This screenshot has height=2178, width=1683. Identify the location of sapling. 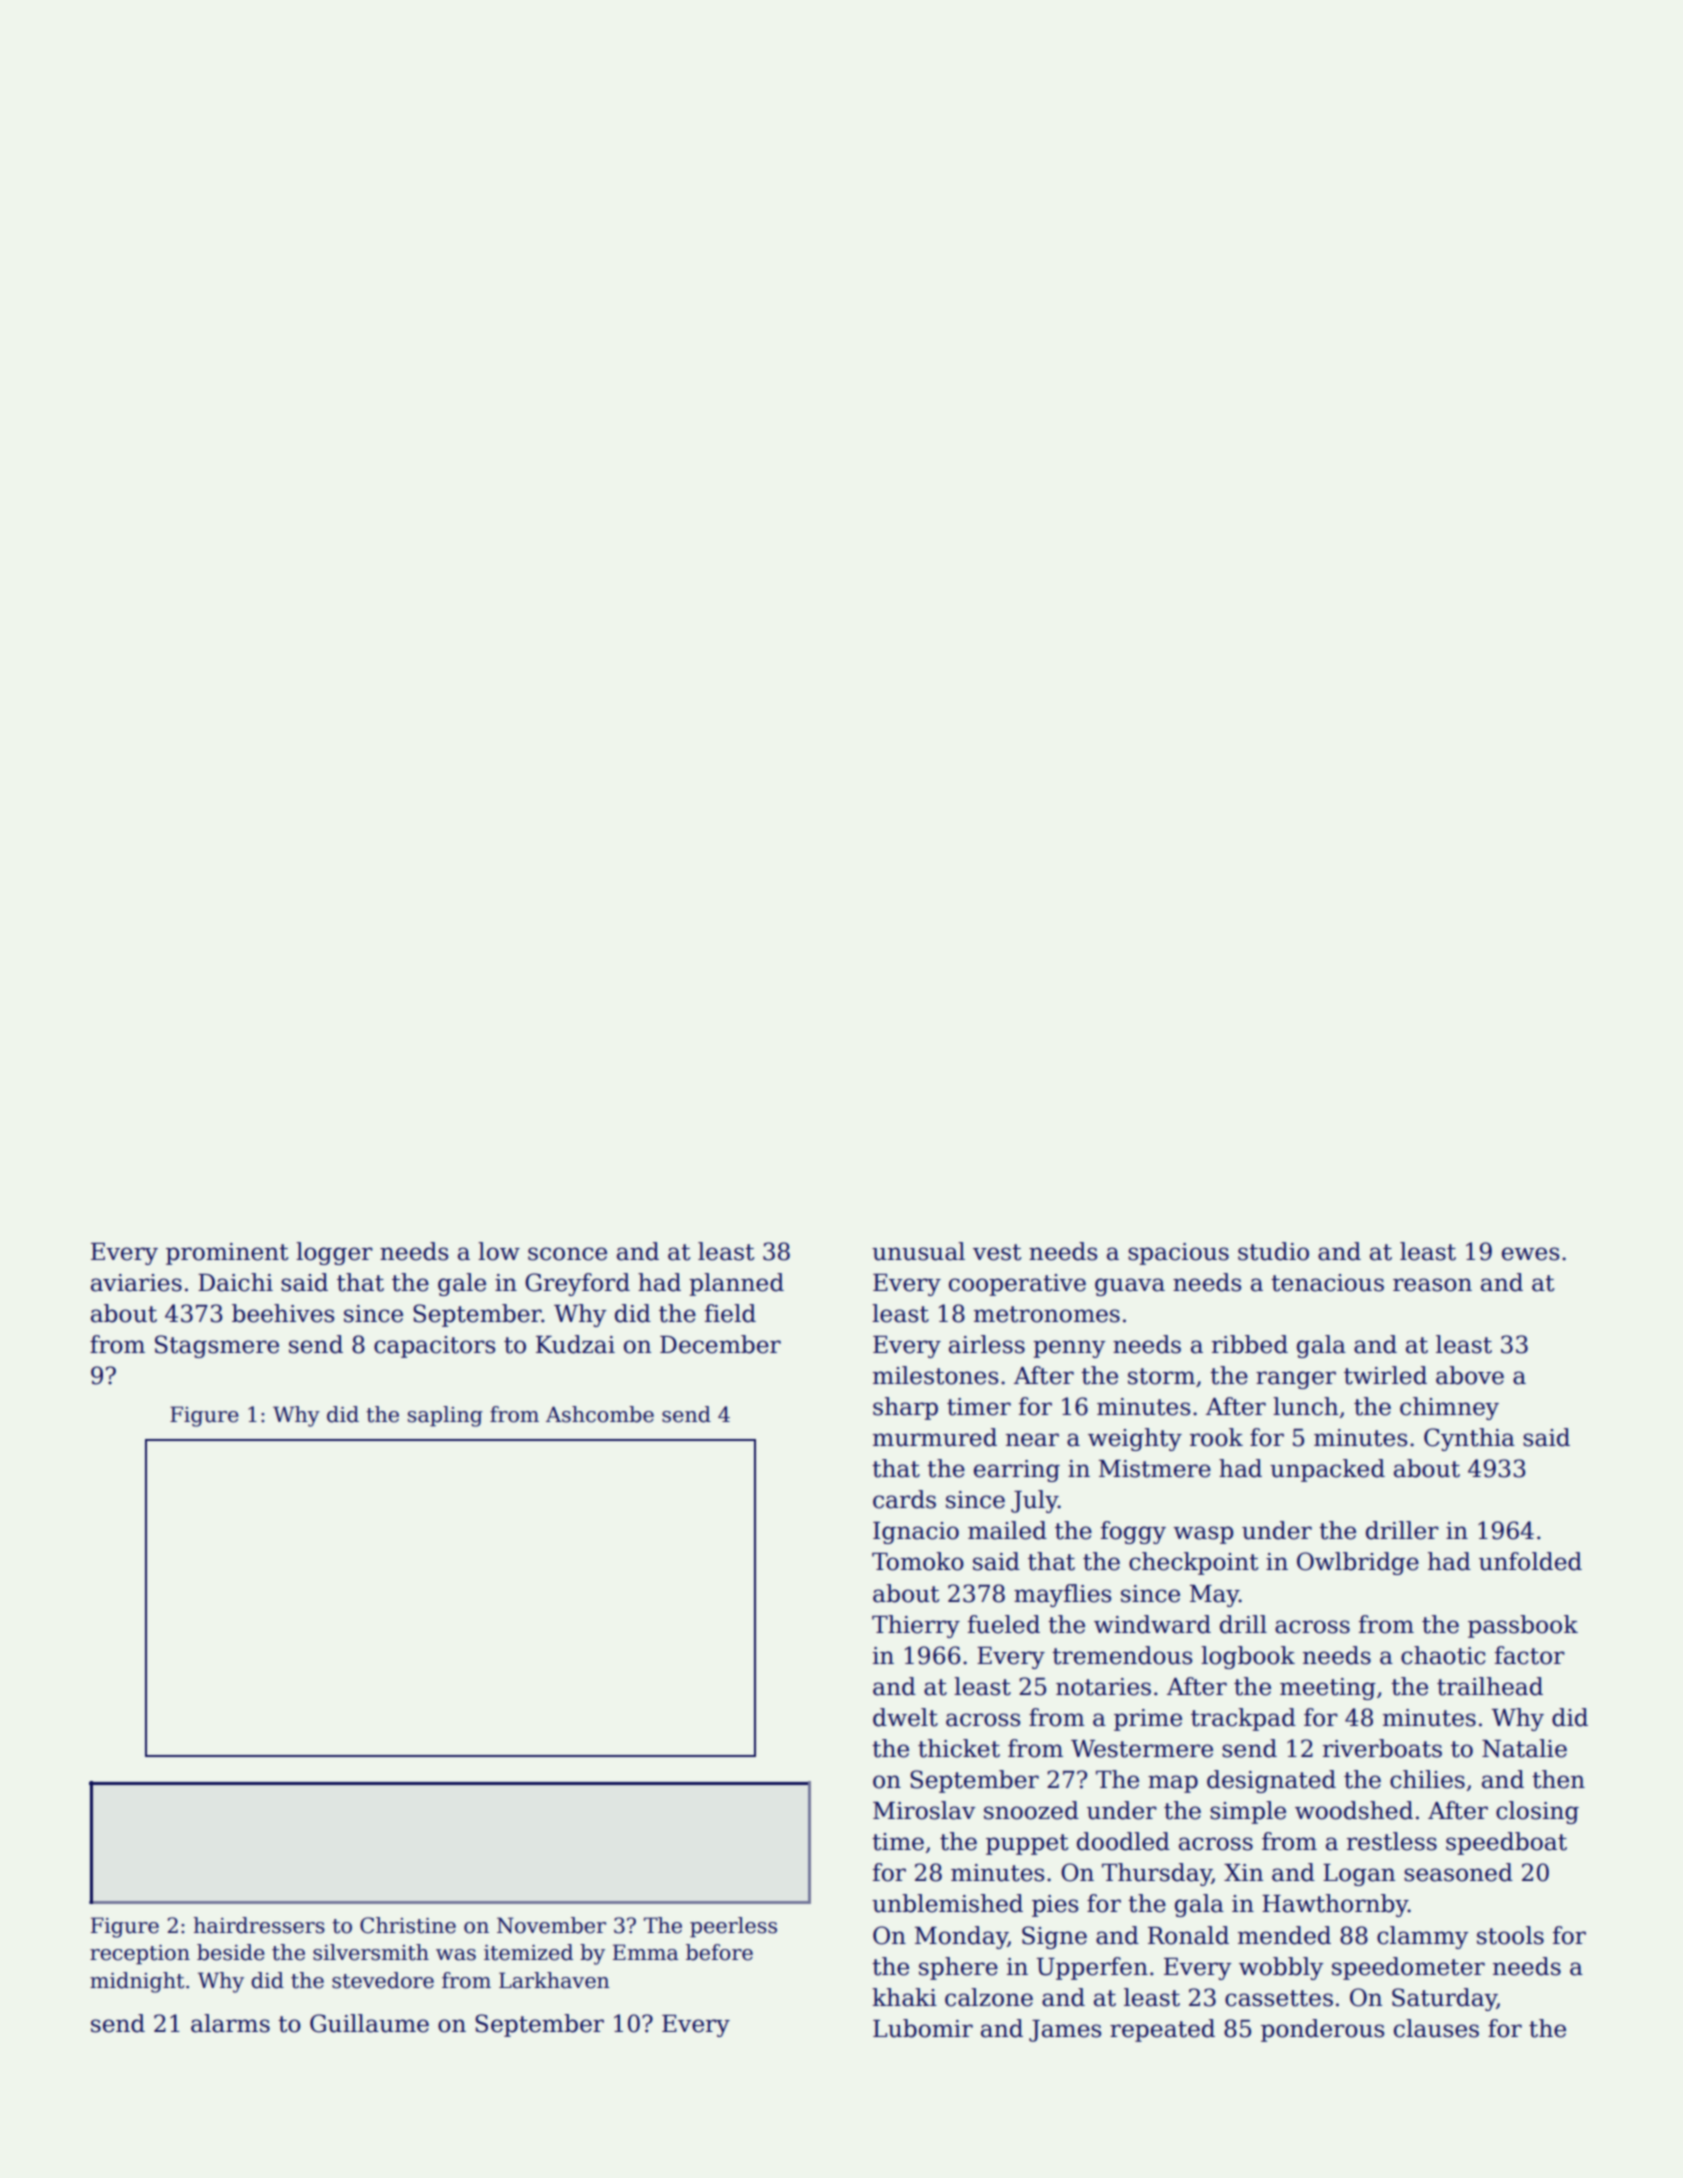
(445, 1416).
